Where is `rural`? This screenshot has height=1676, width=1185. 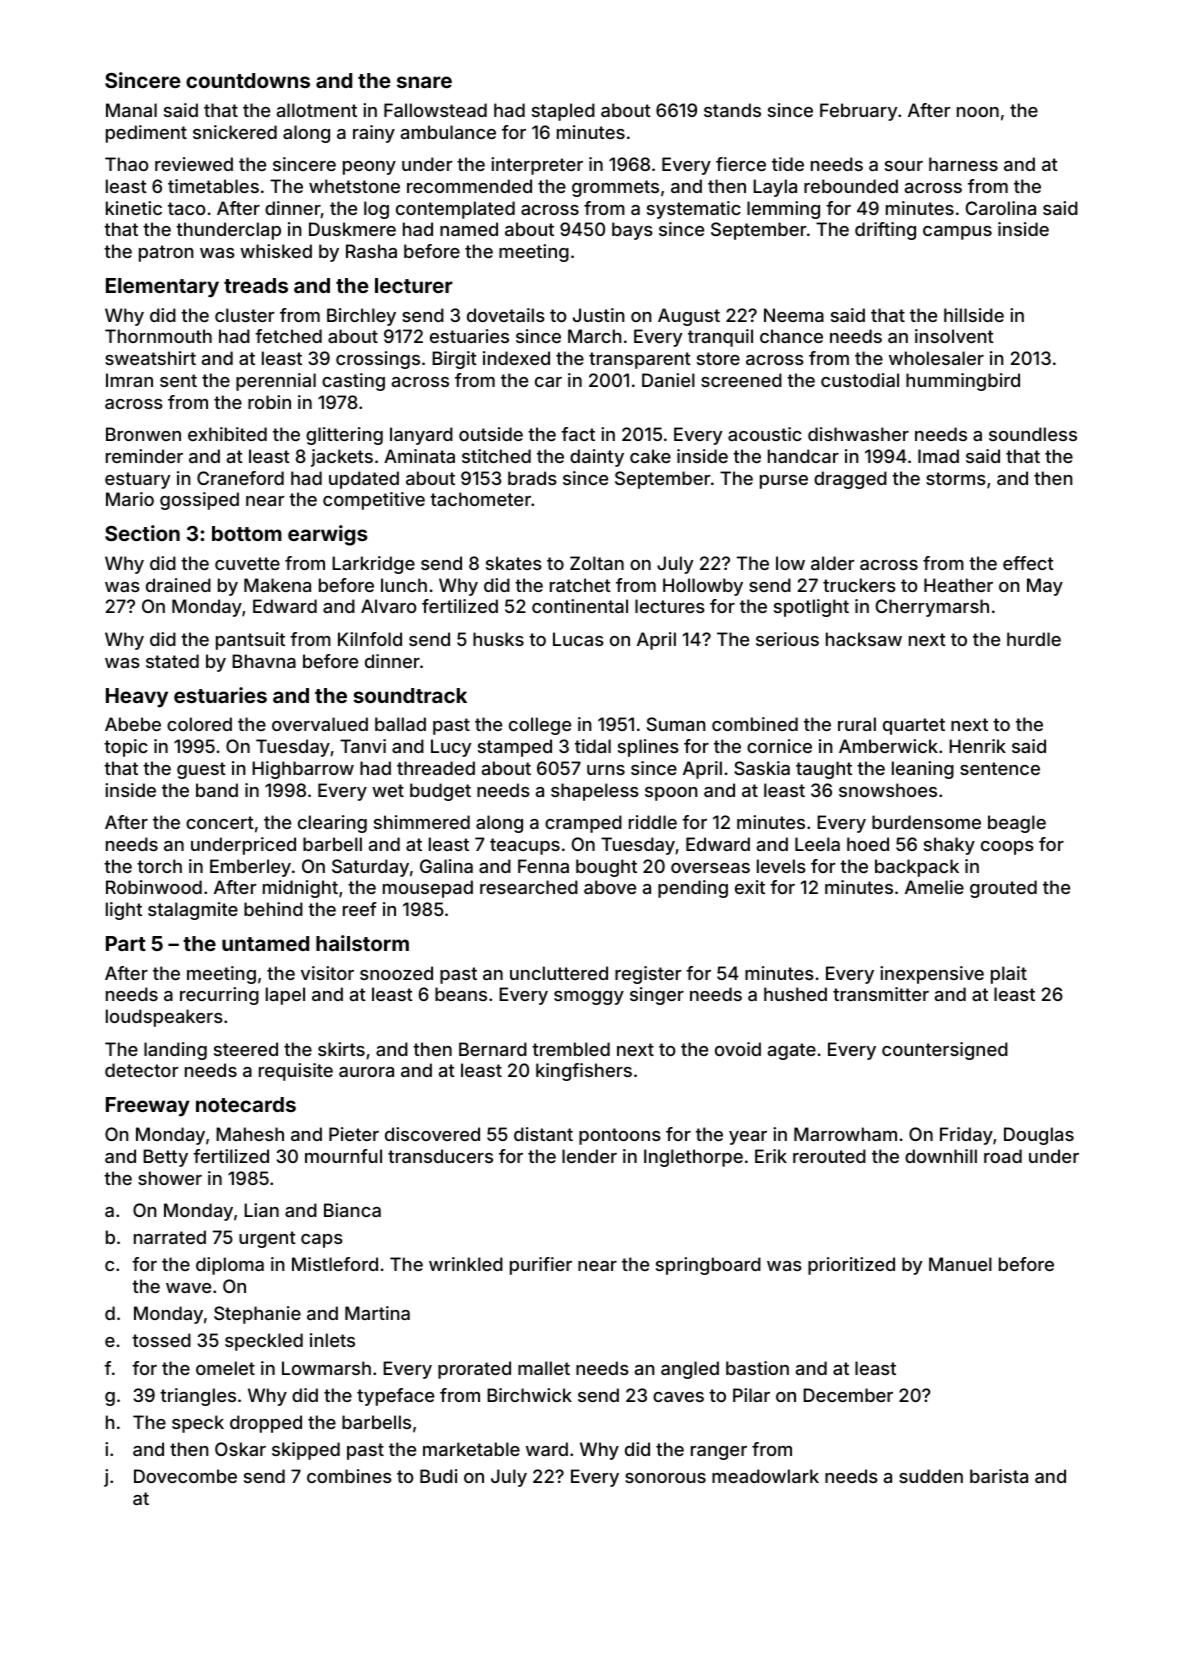 rural is located at coordinates (857, 724).
